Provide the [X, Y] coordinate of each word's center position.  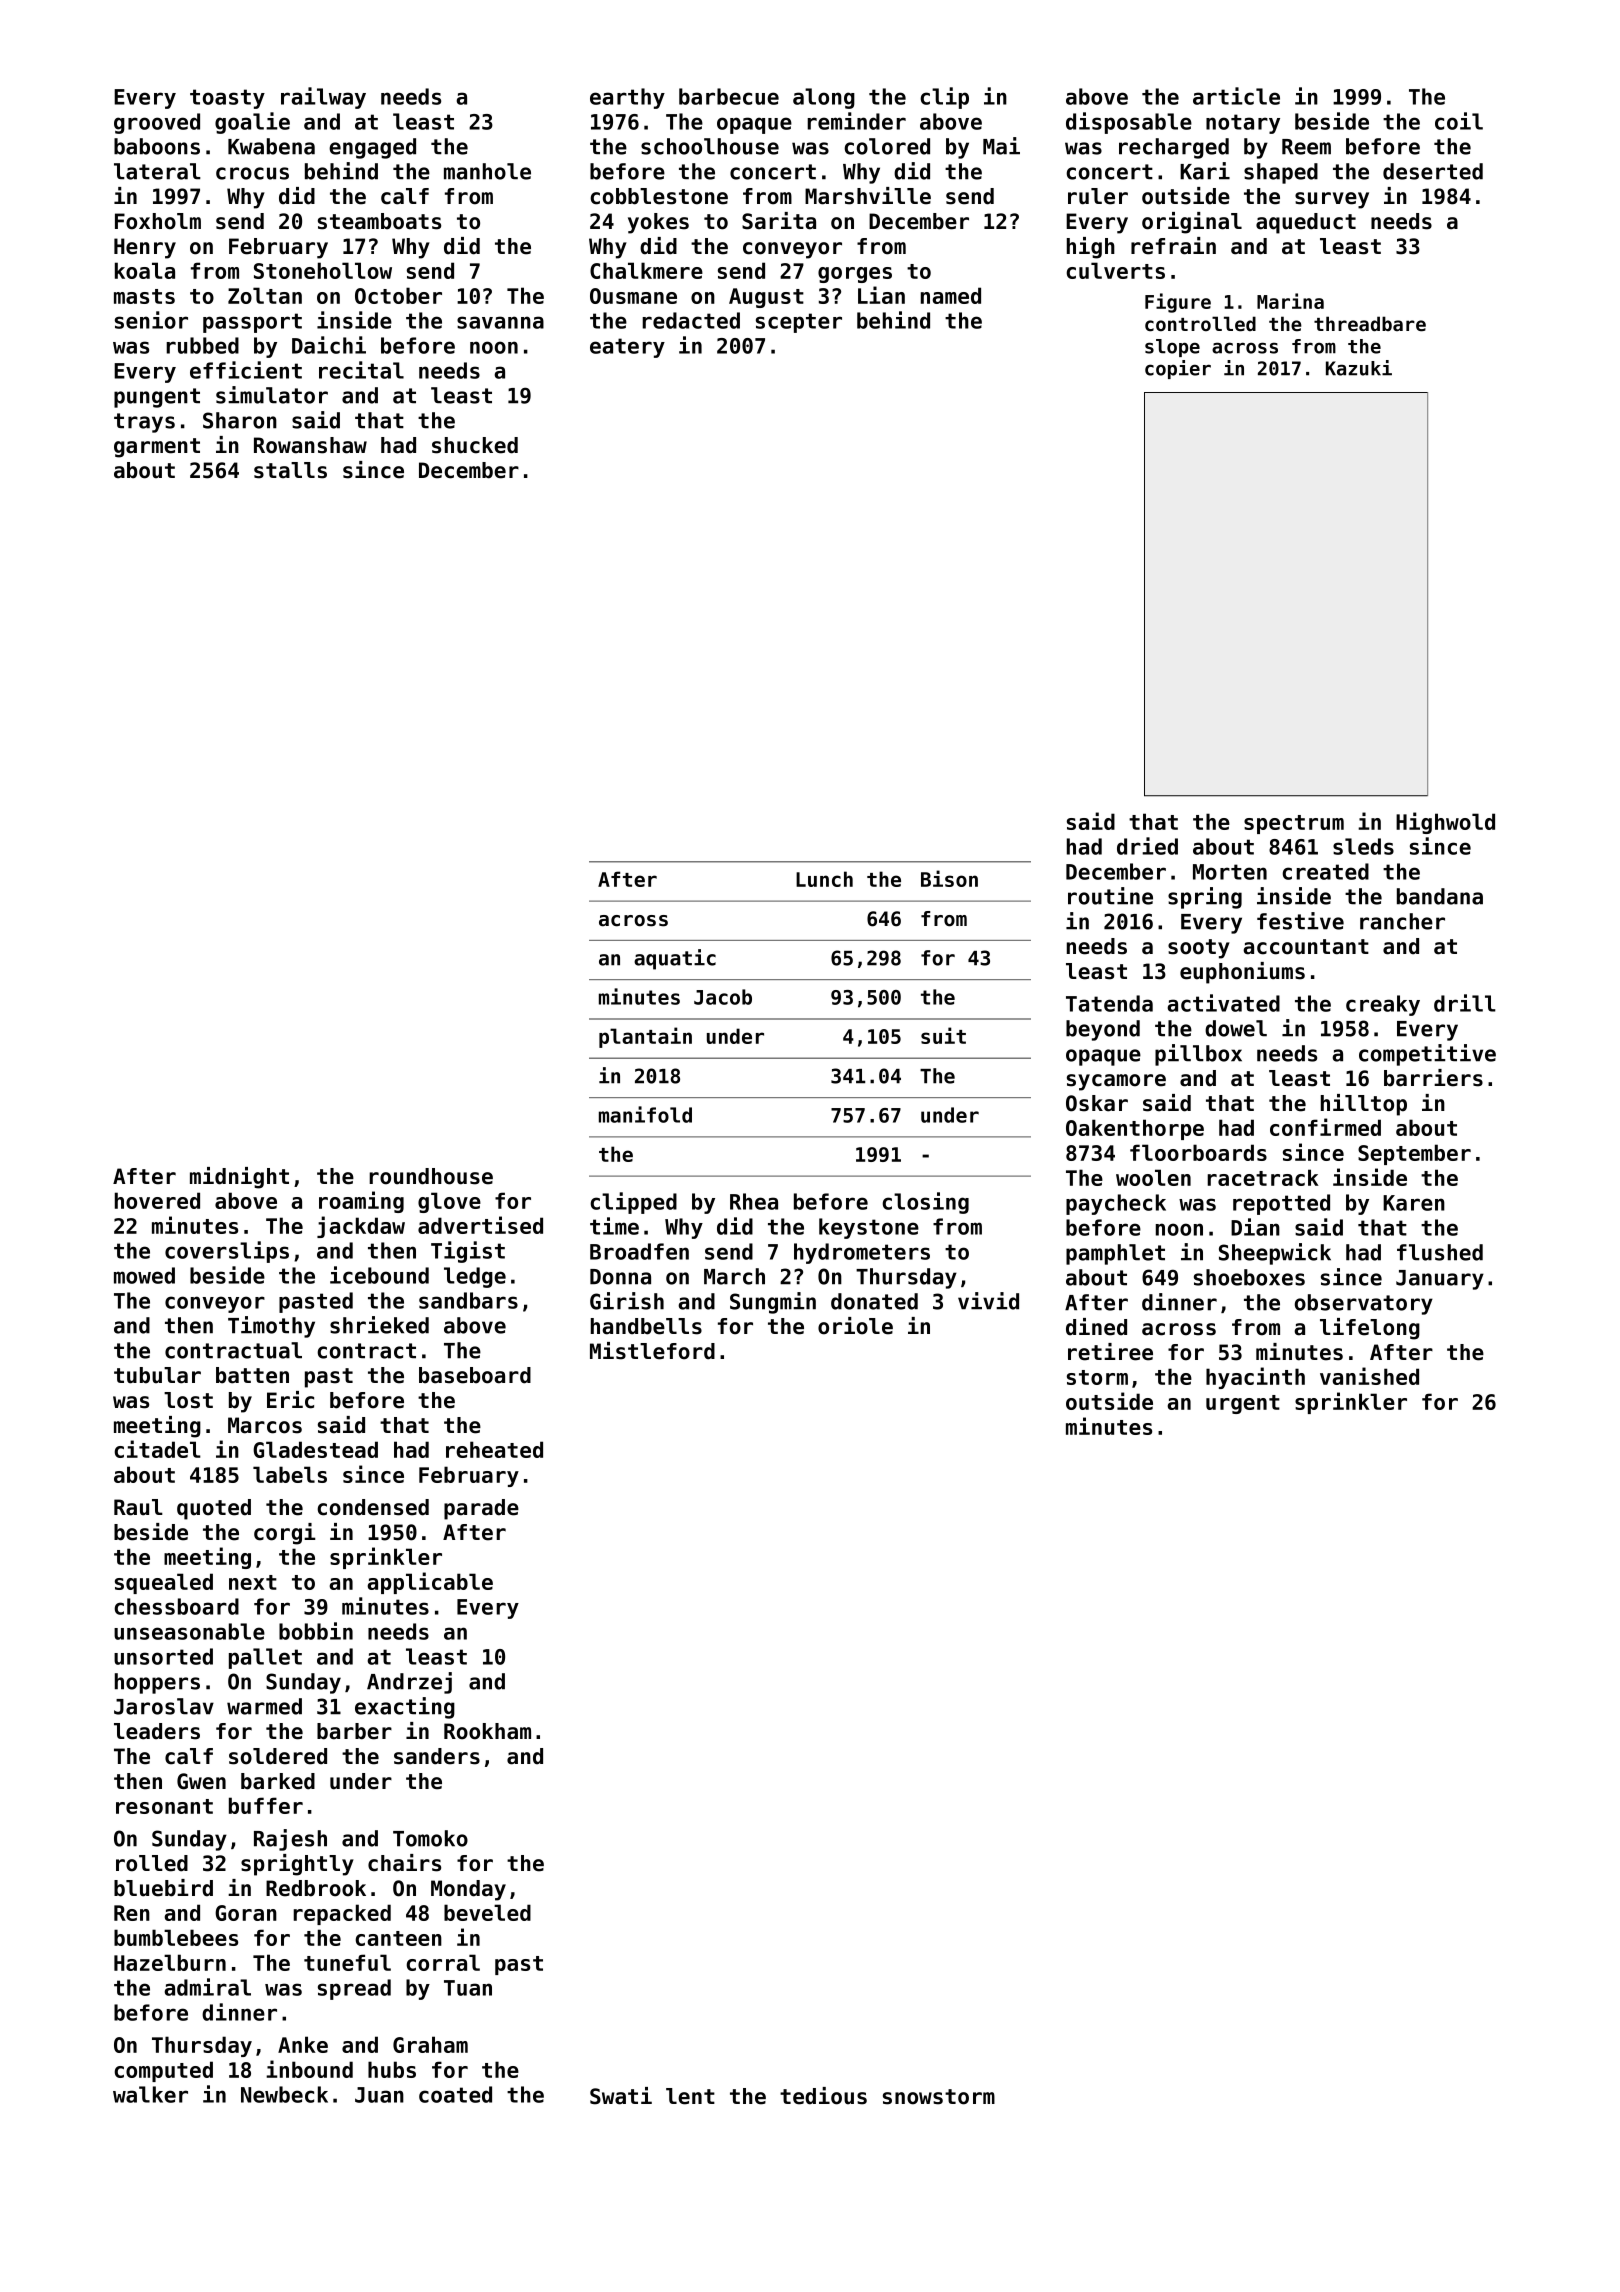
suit [943, 1035]
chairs [404, 1863]
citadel [157, 1449]
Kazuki [1359, 368]
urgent [1243, 1404]
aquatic [675, 959]
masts [144, 296]
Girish [627, 1301]
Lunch [824, 879]
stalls [290, 470]
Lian [881, 295]
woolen [1153, 1177]
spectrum [1294, 824]
